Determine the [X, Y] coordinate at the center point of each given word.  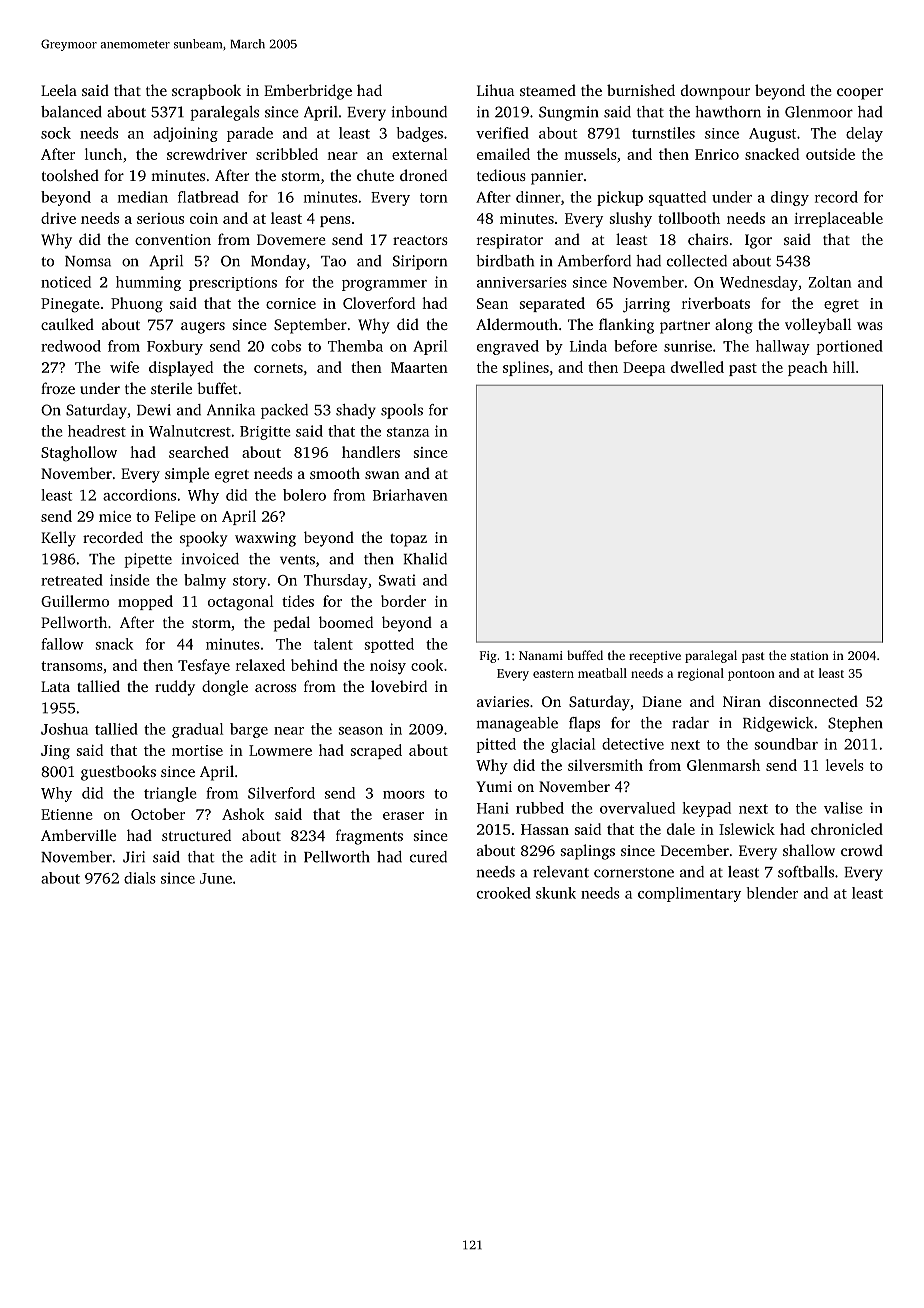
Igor [758, 241]
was [870, 326]
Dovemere [291, 239]
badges [420, 134]
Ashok [243, 814]
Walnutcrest [190, 431]
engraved [508, 347]
